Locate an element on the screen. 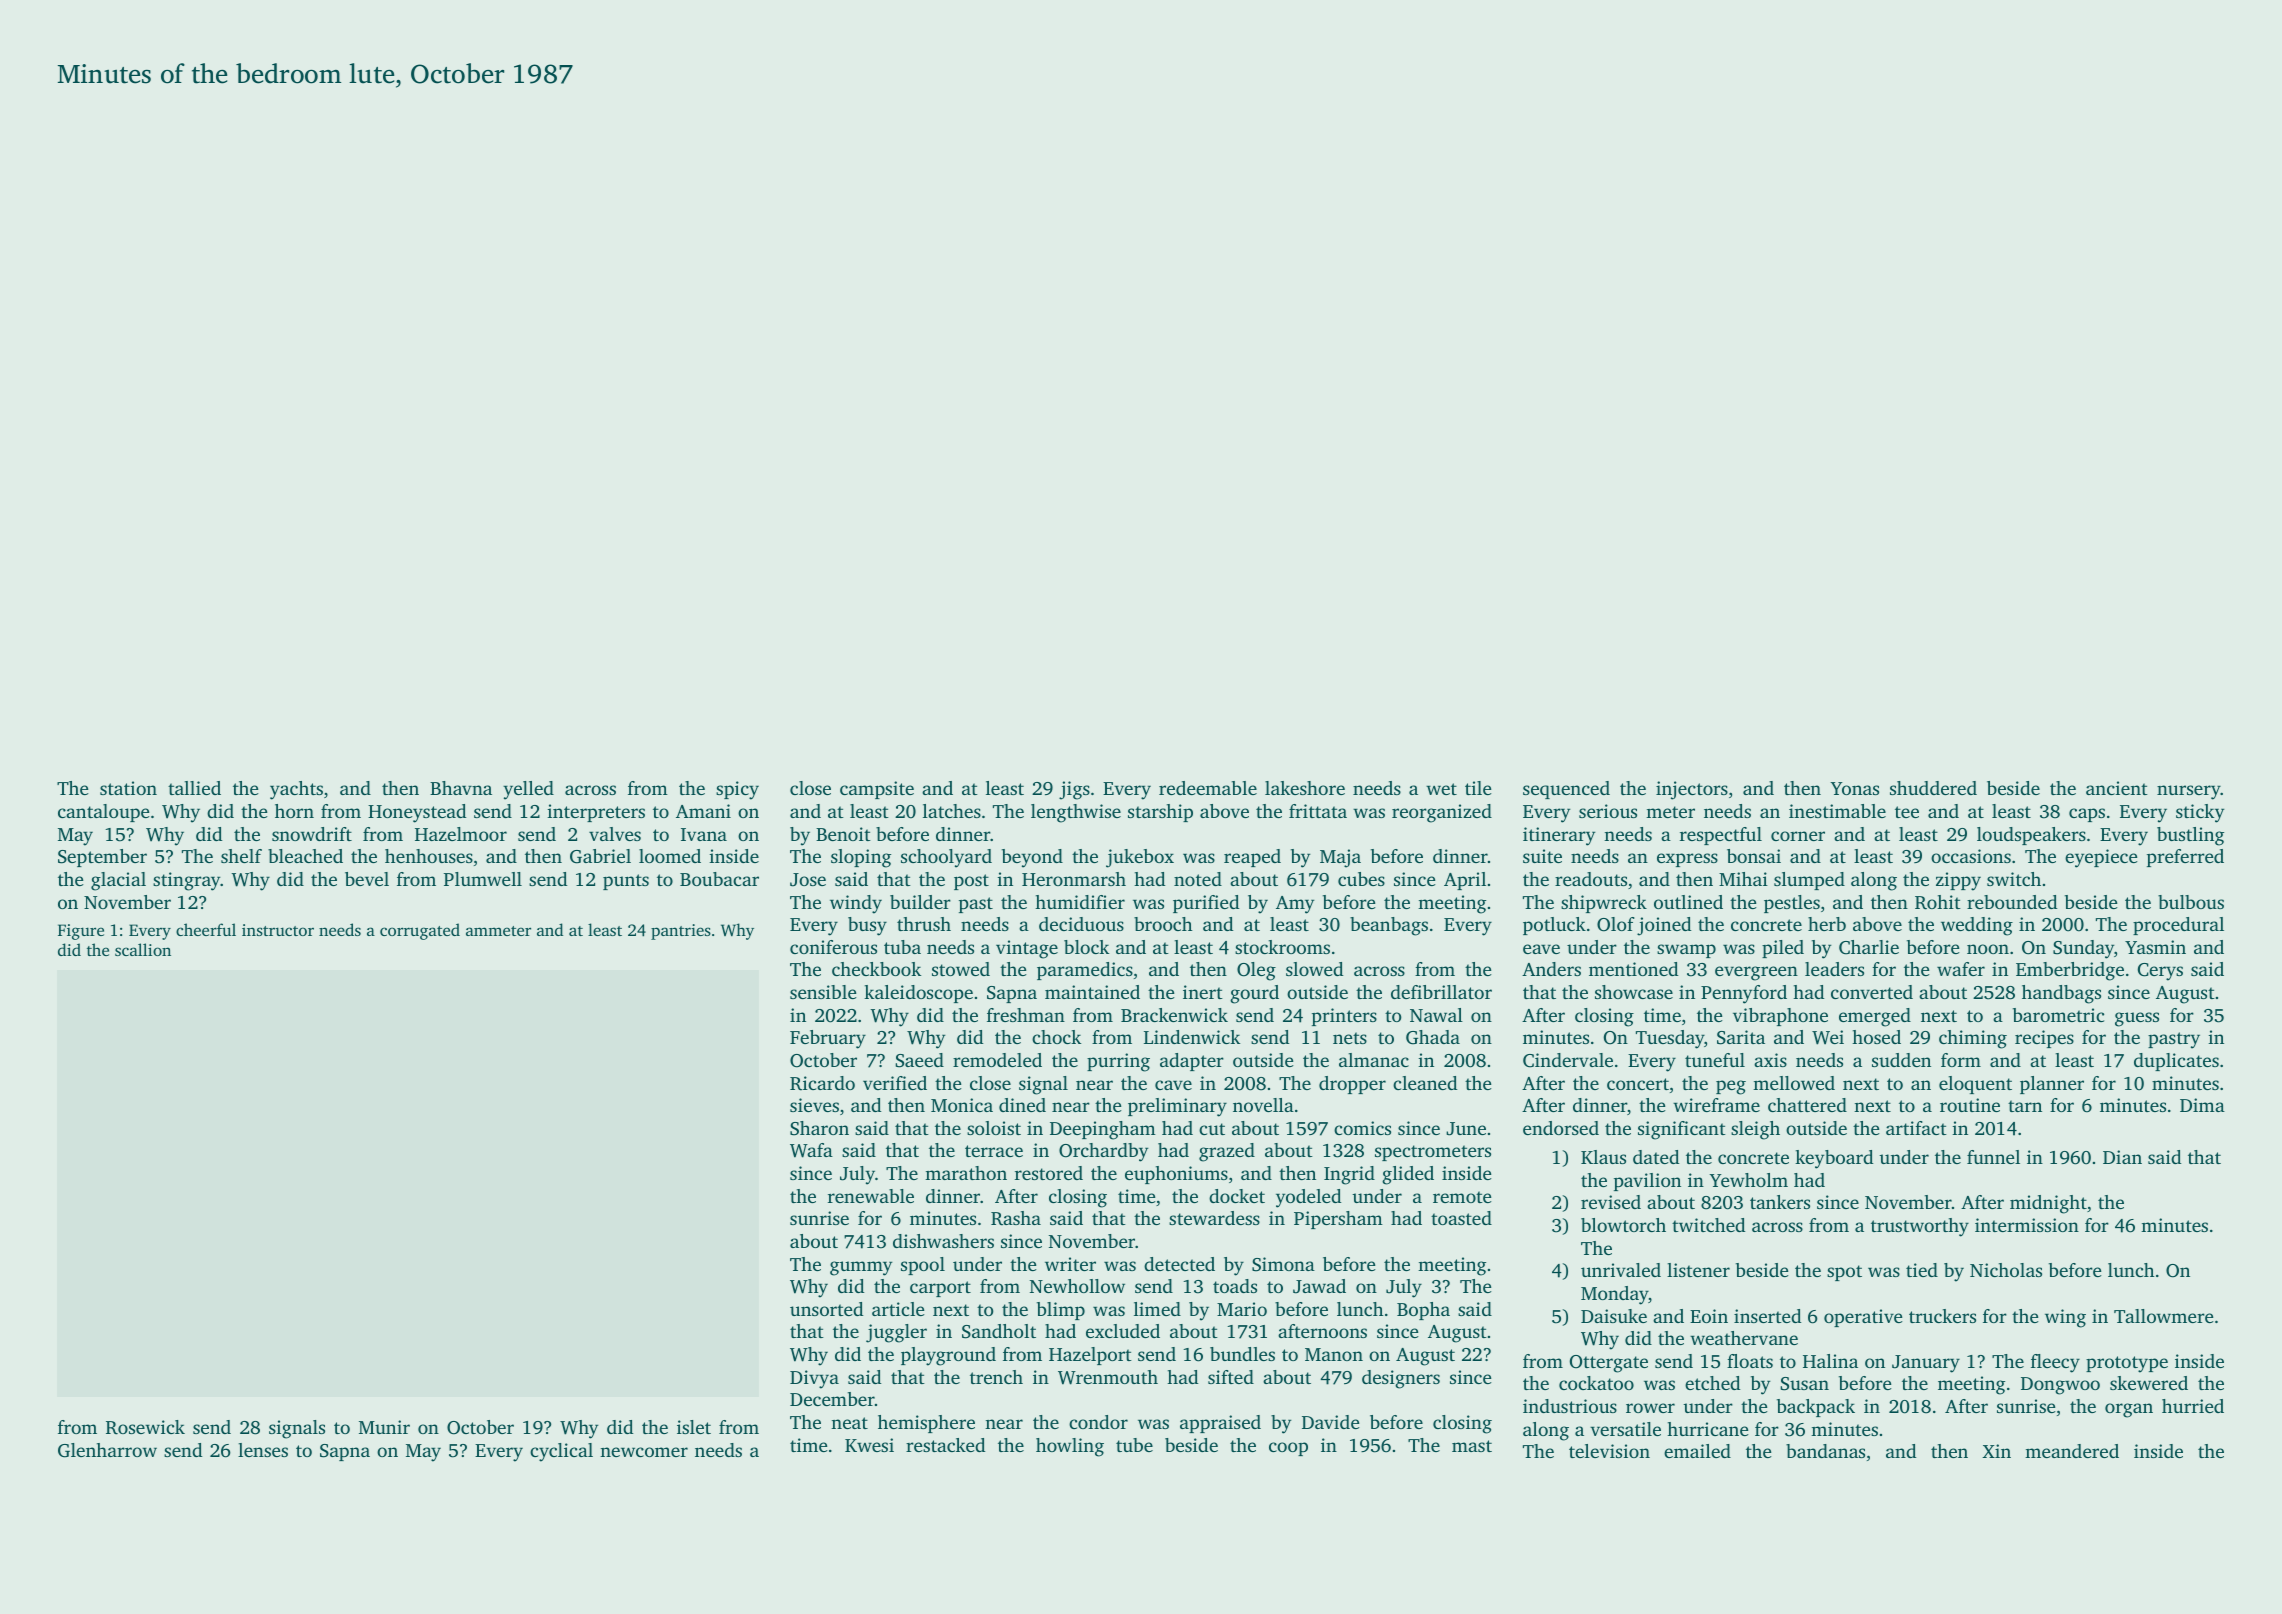 This screenshot has width=2282, height=1614. glided is located at coordinates (1408, 1175).
